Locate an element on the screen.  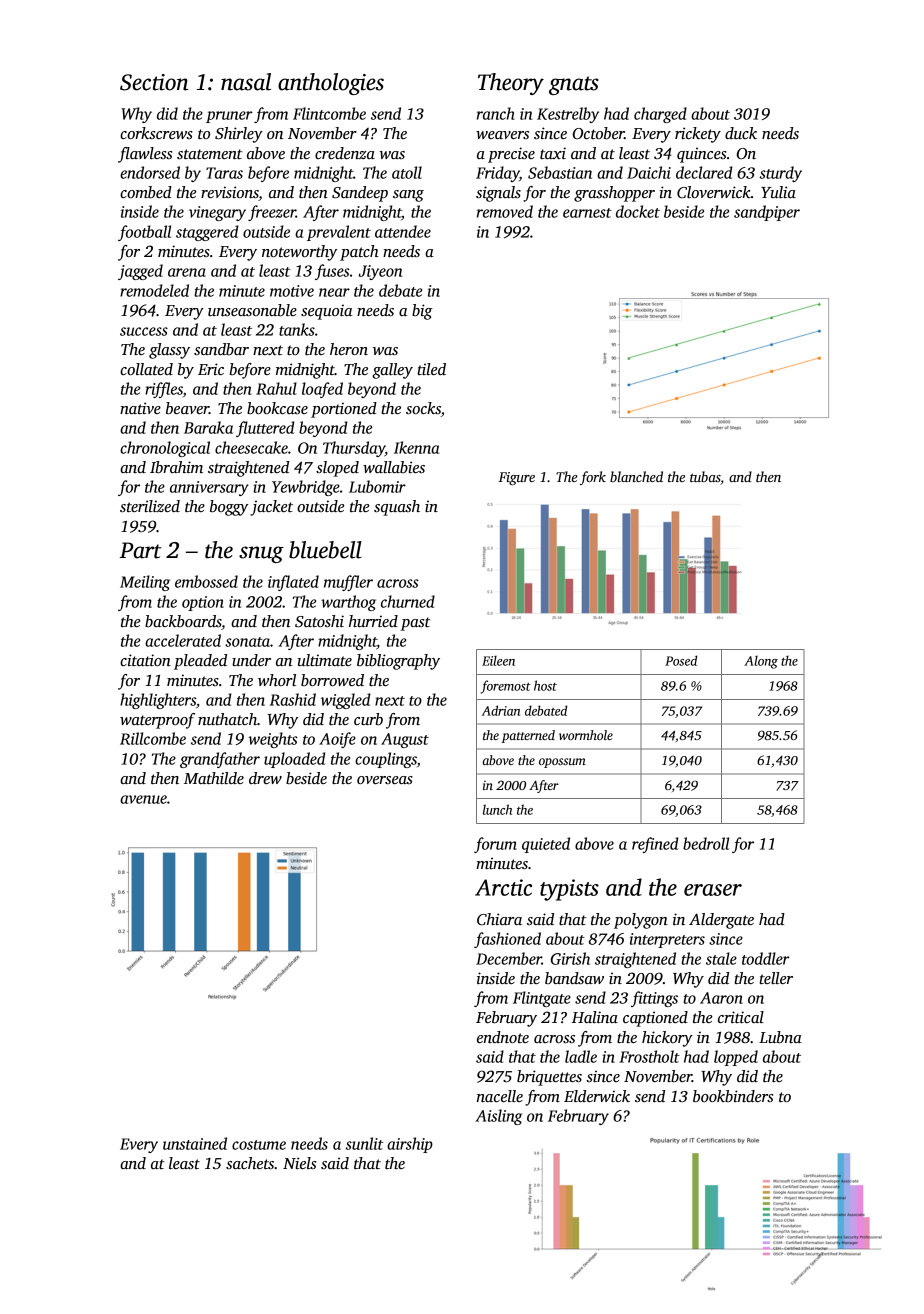
gnats is located at coordinates (574, 85).
